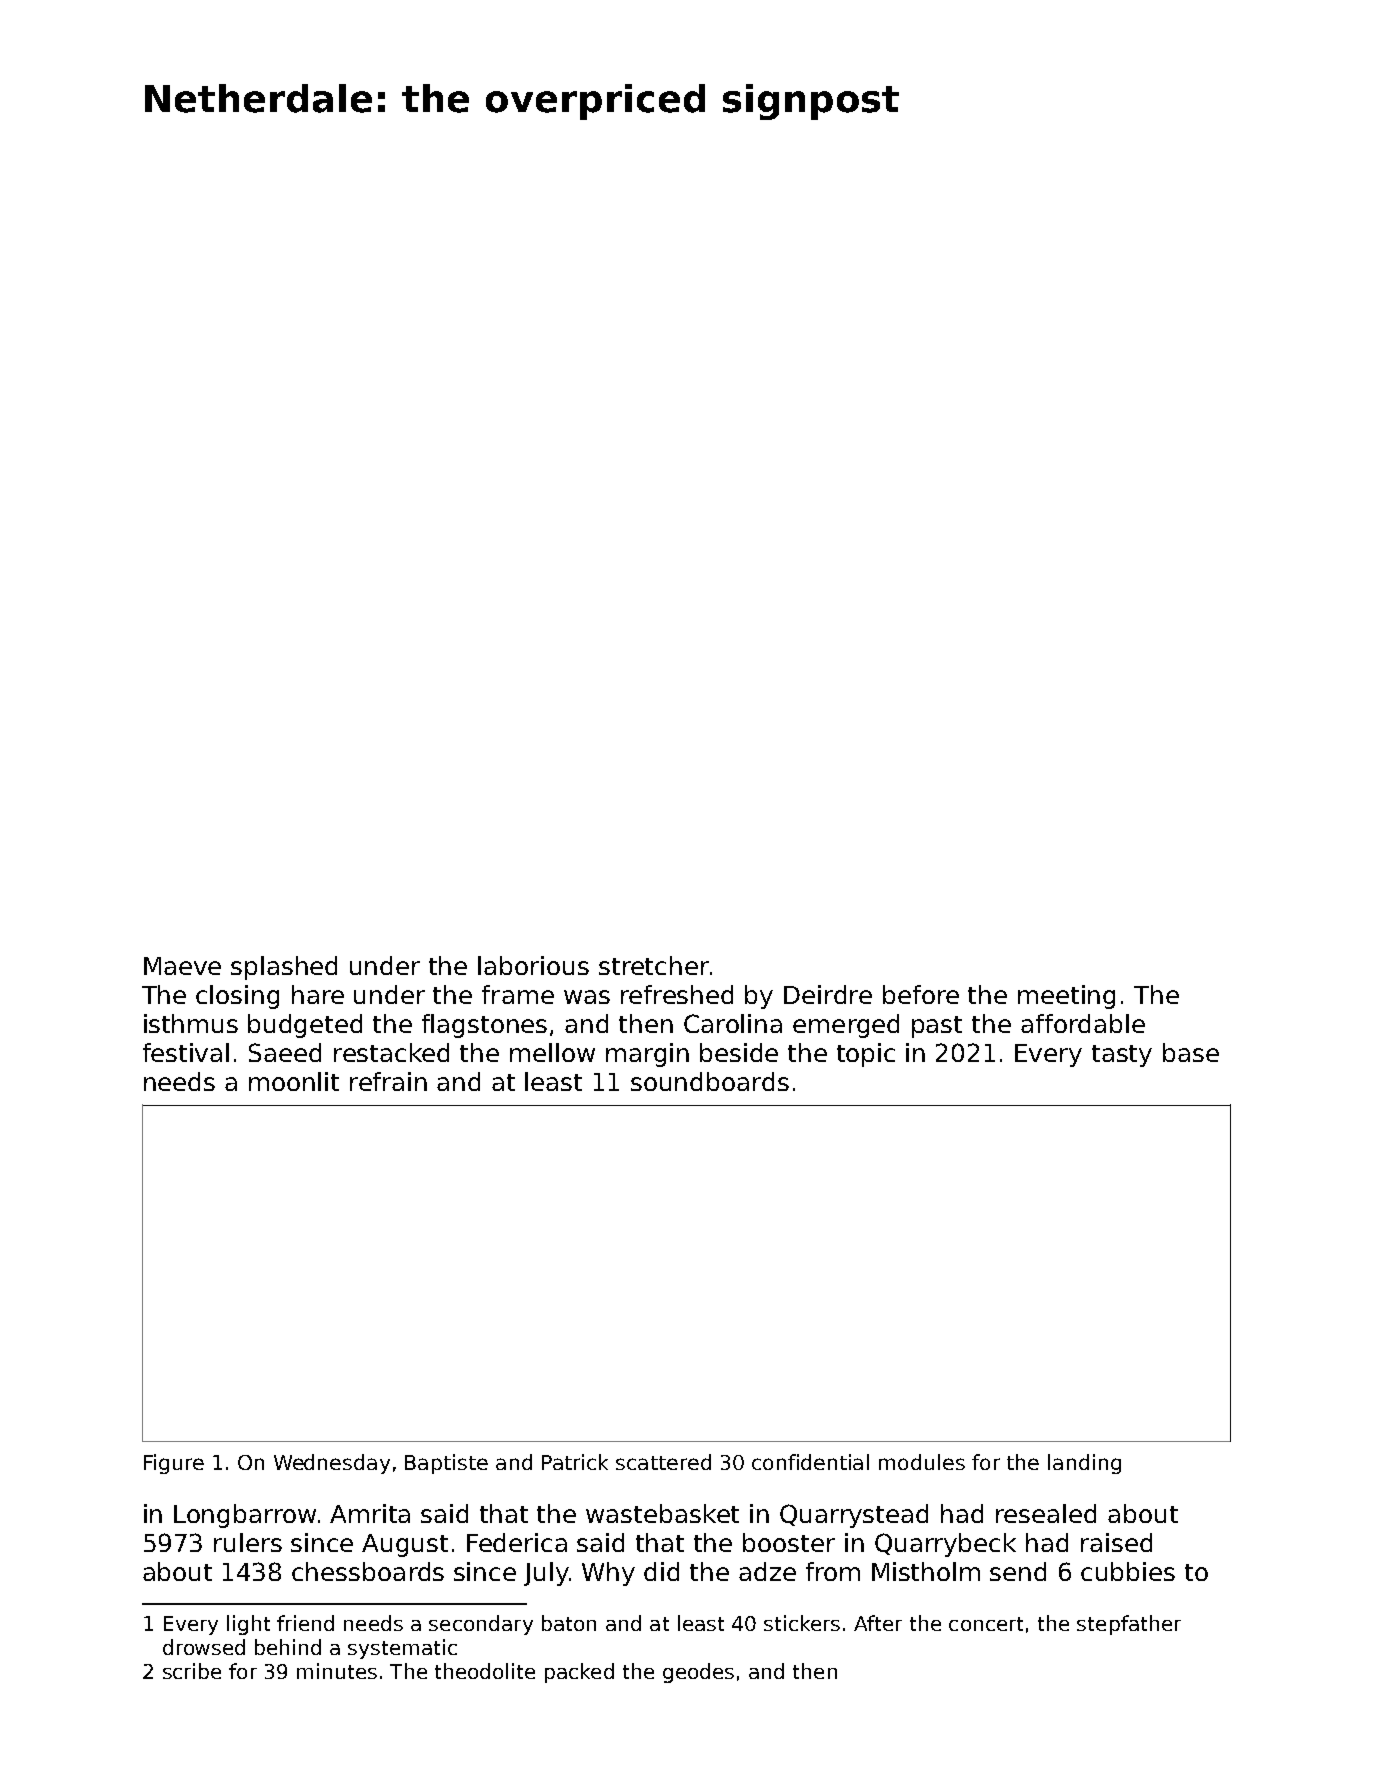 The image size is (1373, 1777). What do you see at coordinates (192, 1671) in the page?
I see `scribe` at bounding box center [192, 1671].
